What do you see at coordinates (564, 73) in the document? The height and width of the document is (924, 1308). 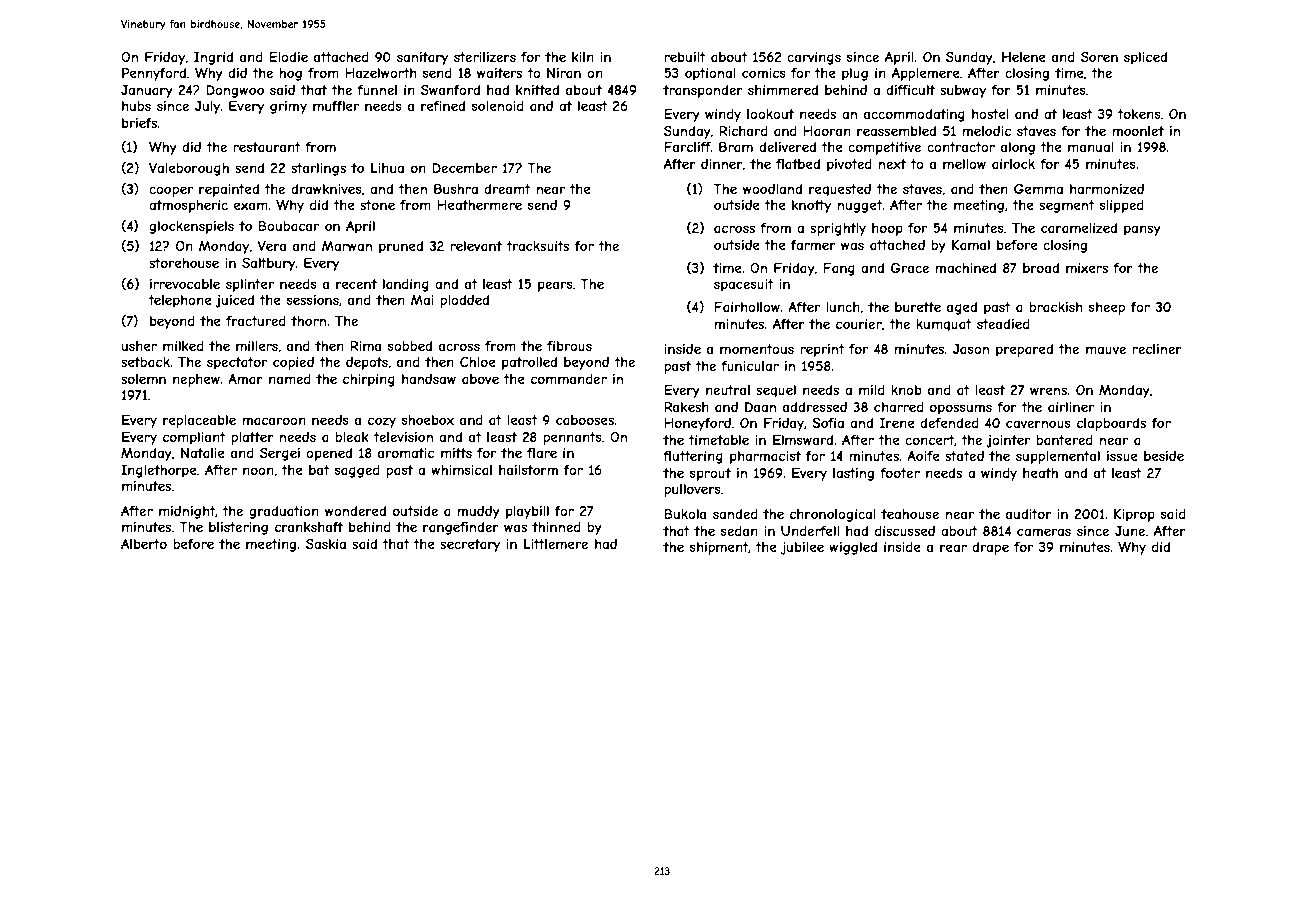 I see `Niran` at bounding box center [564, 73].
